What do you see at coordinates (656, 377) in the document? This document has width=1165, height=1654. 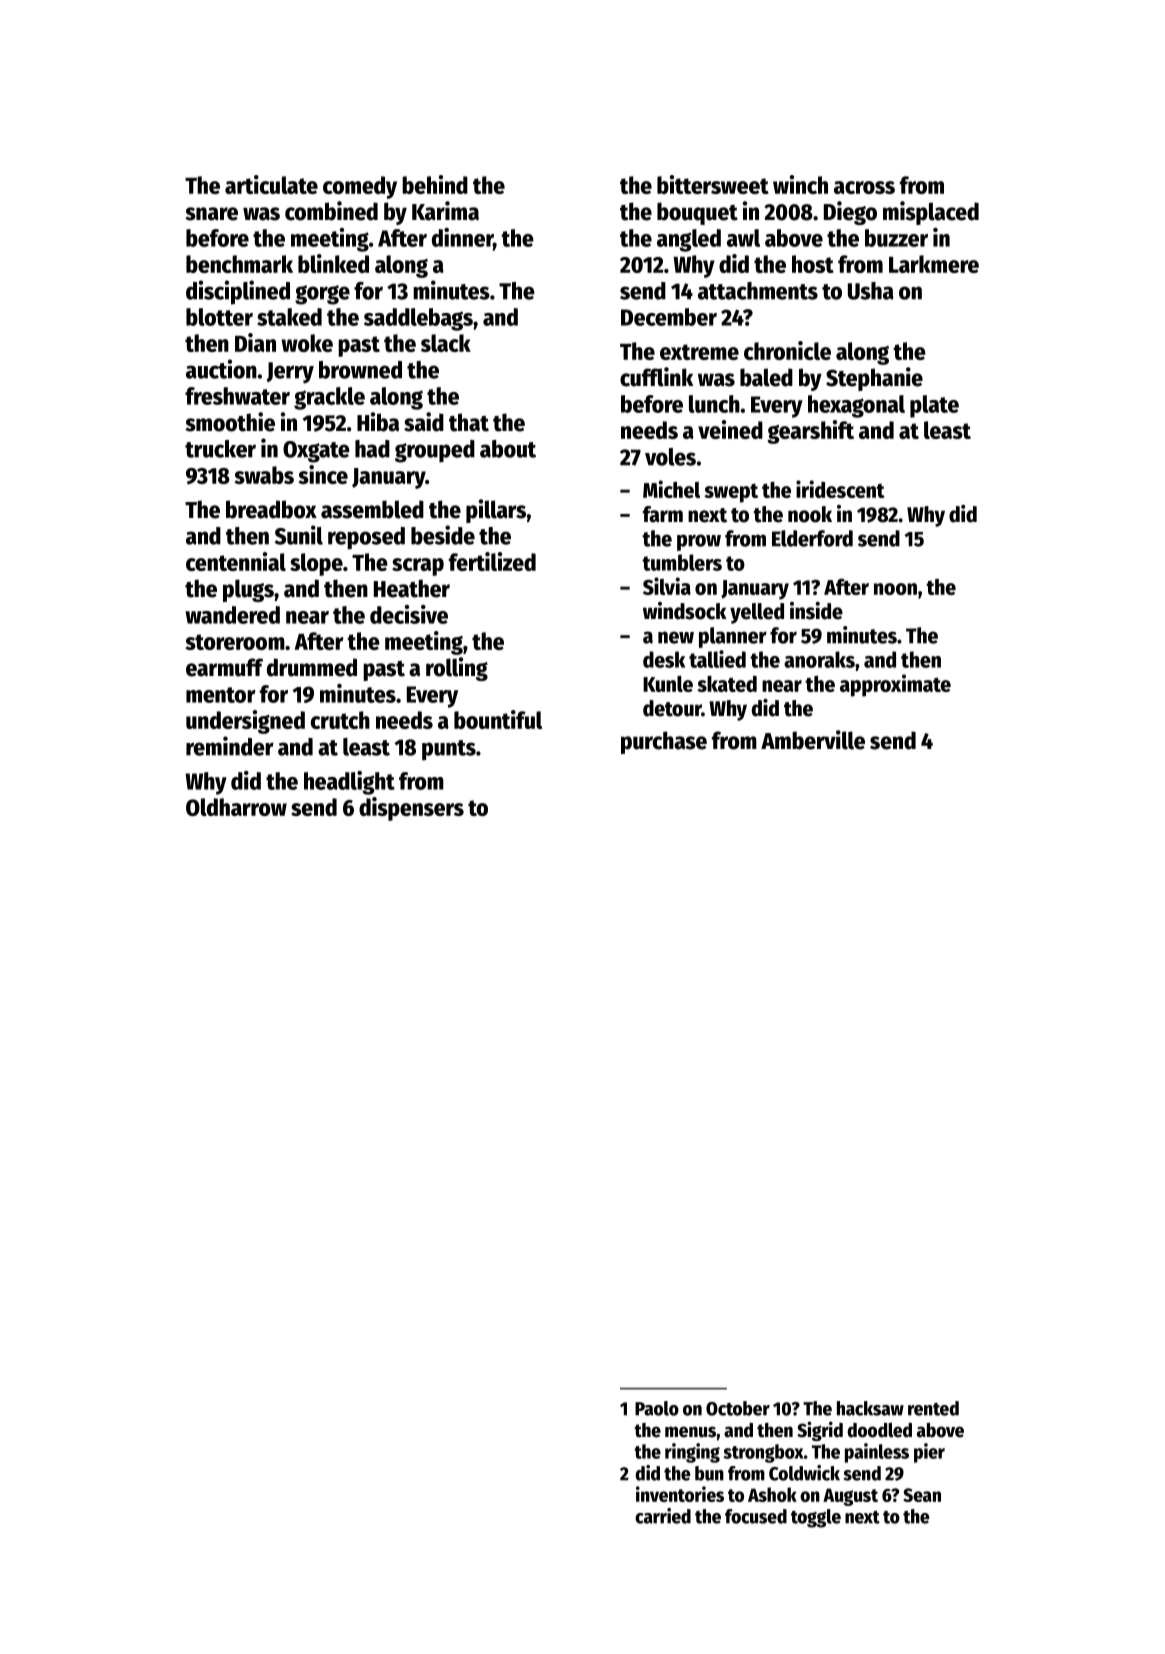 I see `cufflink` at bounding box center [656, 377].
